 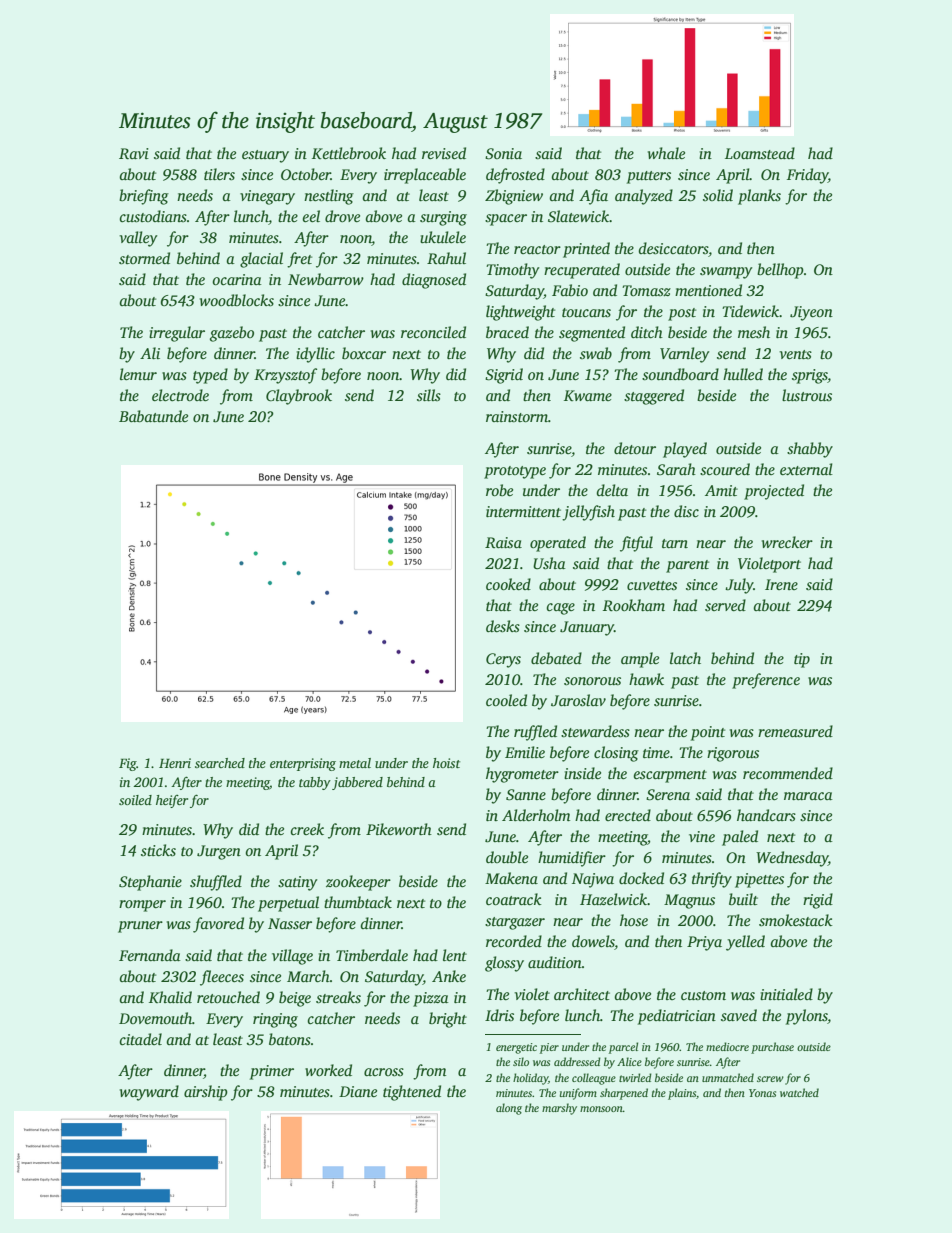 What do you see at coordinates (675, 543) in the document?
I see `tarn` at bounding box center [675, 543].
